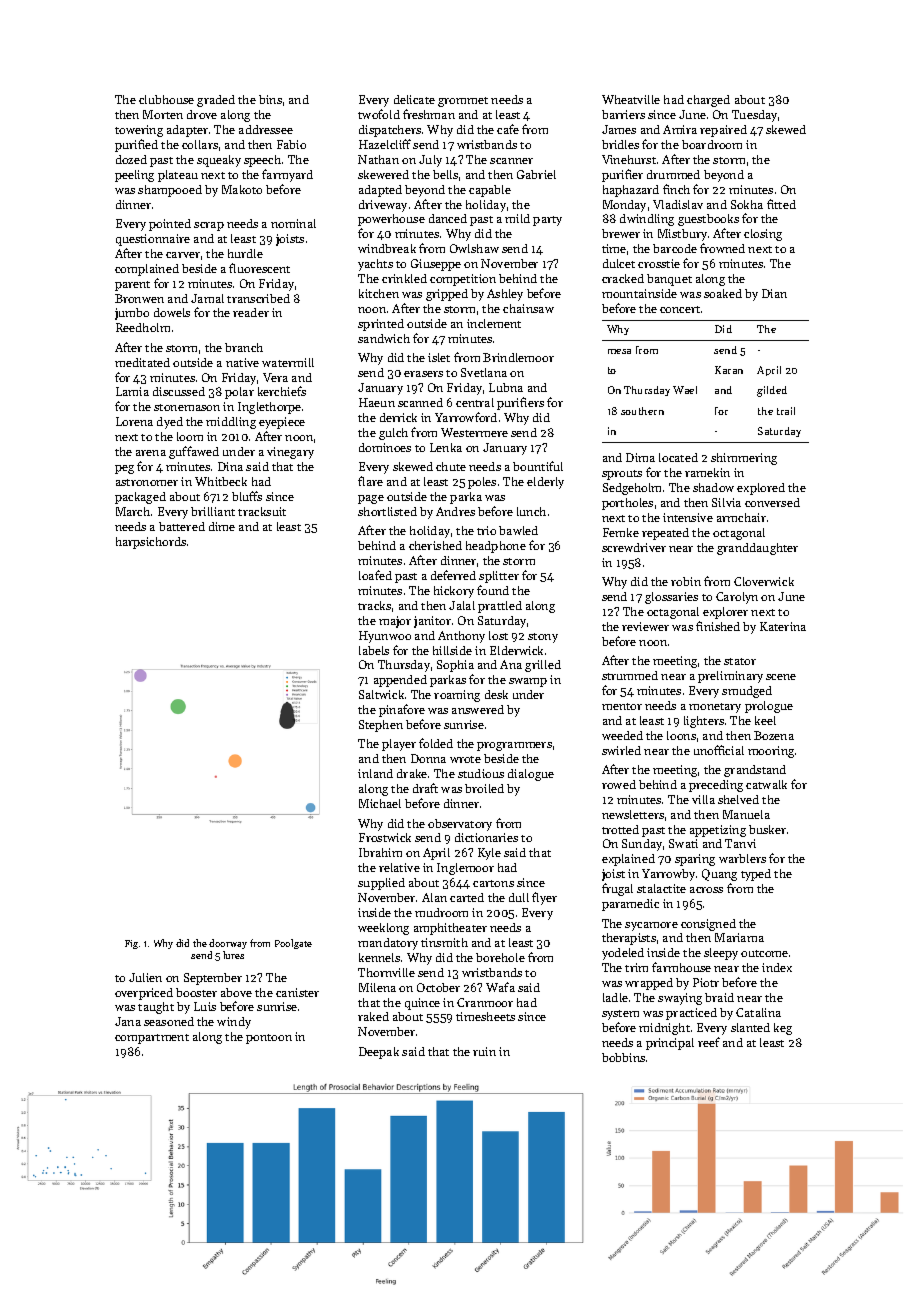  What do you see at coordinates (678, 204) in the page?
I see `Vladislav` at bounding box center [678, 204].
